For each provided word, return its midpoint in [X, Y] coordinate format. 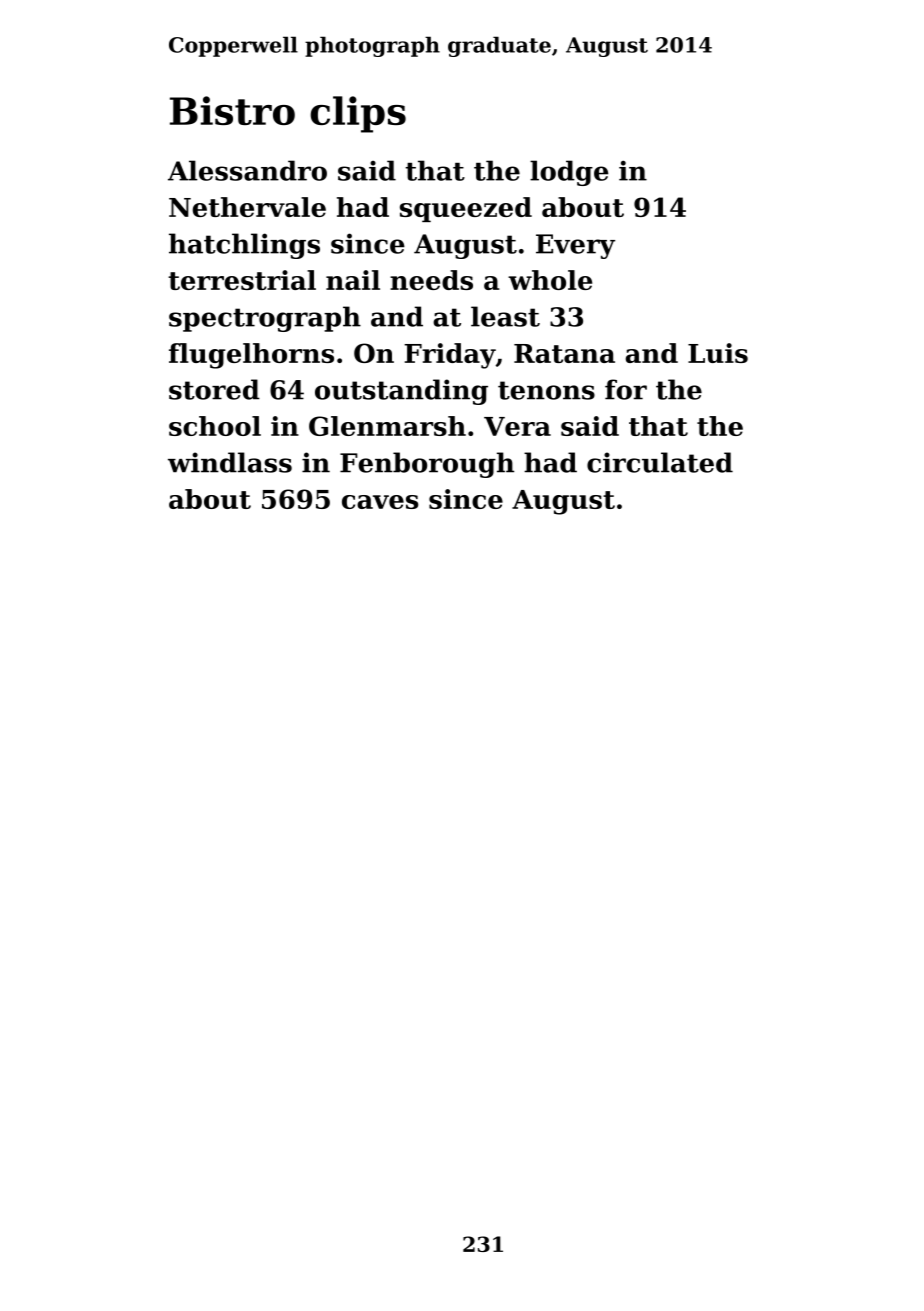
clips [358, 114]
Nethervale [247, 207]
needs [431, 280]
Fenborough [427, 465]
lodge [569, 173]
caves [380, 502]
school [215, 426]
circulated [660, 462]
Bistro [232, 110]
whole [550, 280]
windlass [230, 462]
